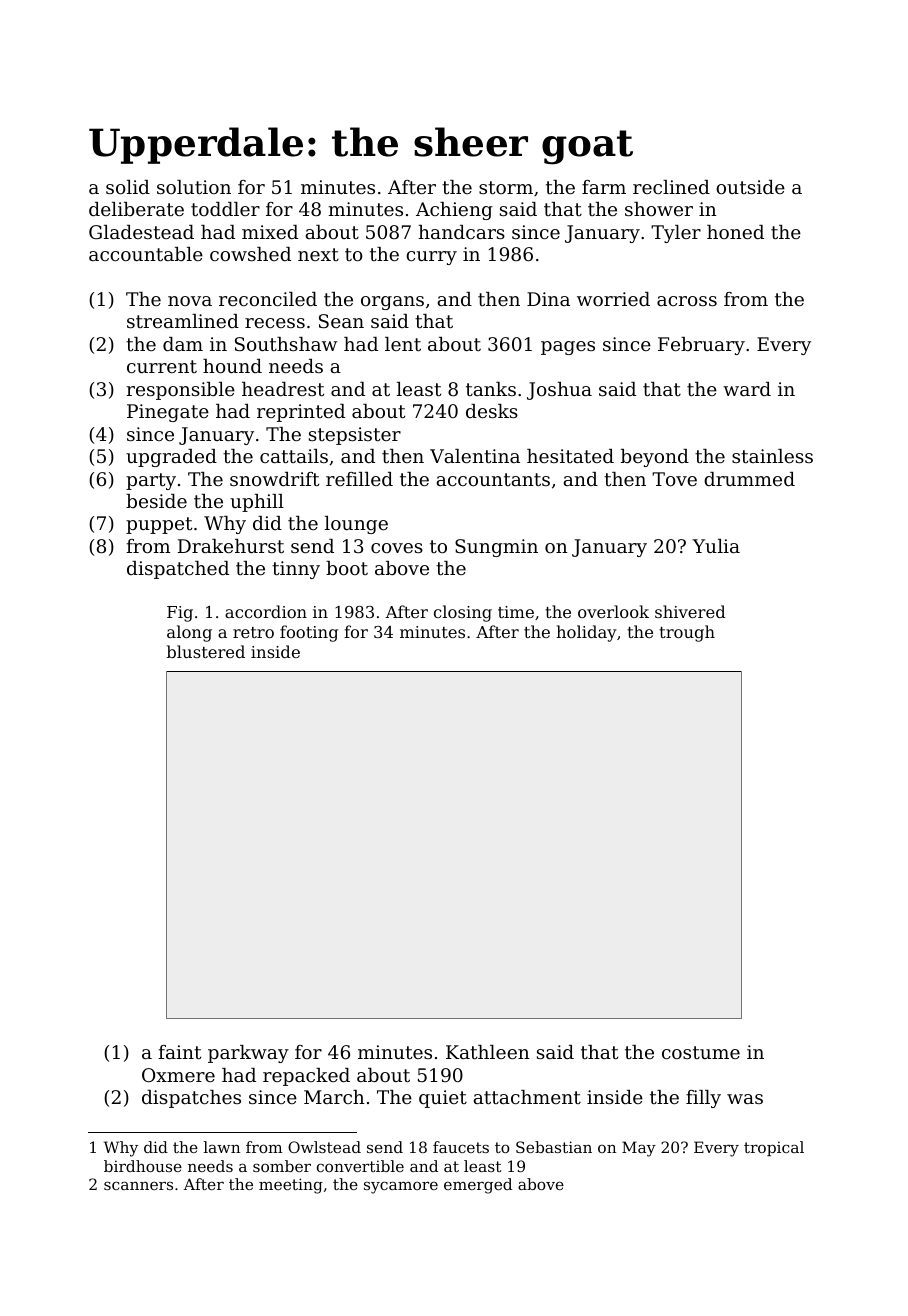 The width and height of the image is (908, 1316). What do you see at coordinates (735, 232) in the image?
I see `honed` at bounding box center [735, 232].
